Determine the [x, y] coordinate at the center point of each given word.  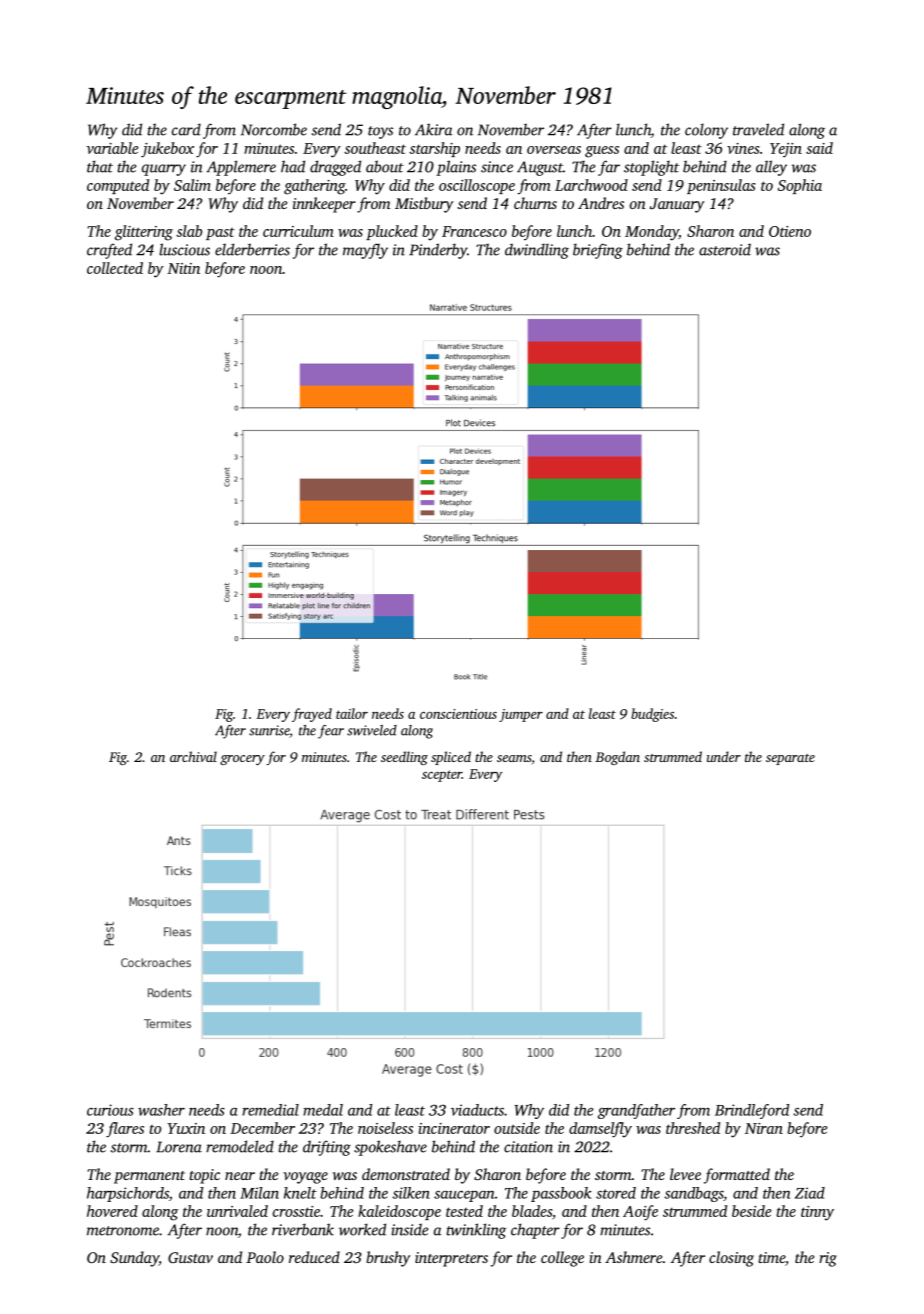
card [186, 129]
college [562, 1259]
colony [706, 131]
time [771, 1257]
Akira [433, 129]
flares [125, 1130]
